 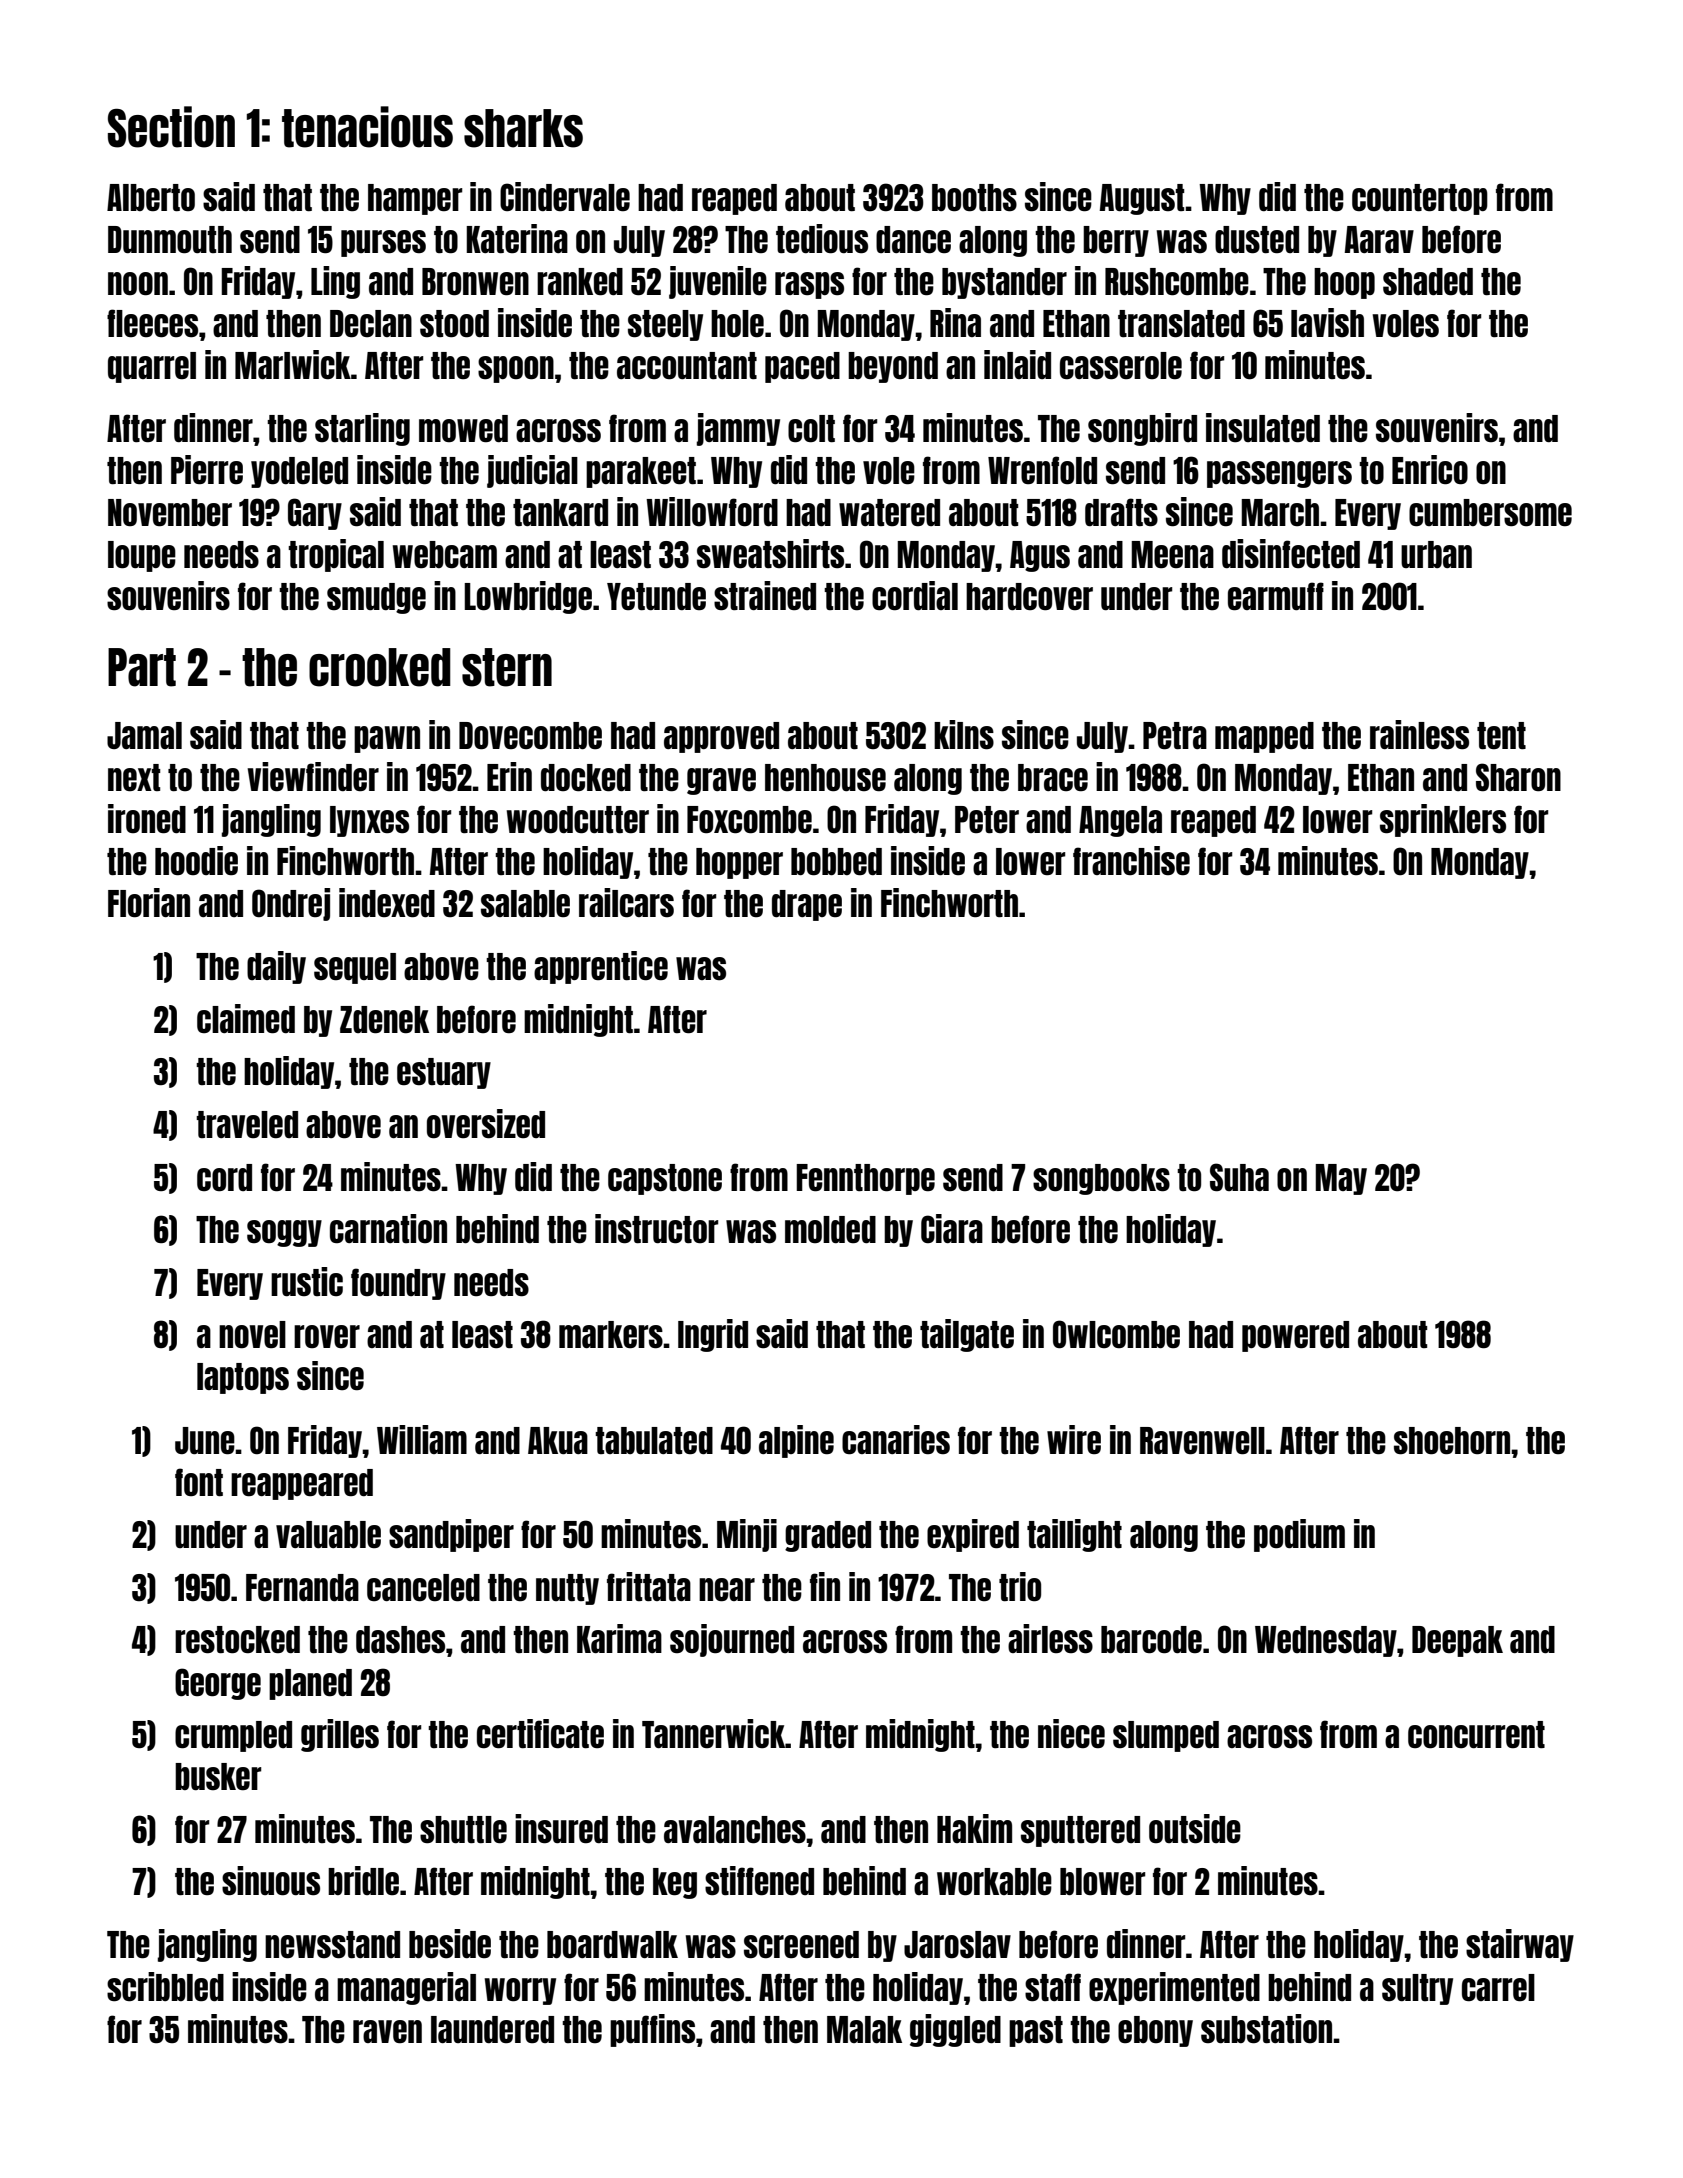 What do you see at coordinates (1264, 737) in the screenshot?
I see `mapped` at bounding box center [1264, 737].
